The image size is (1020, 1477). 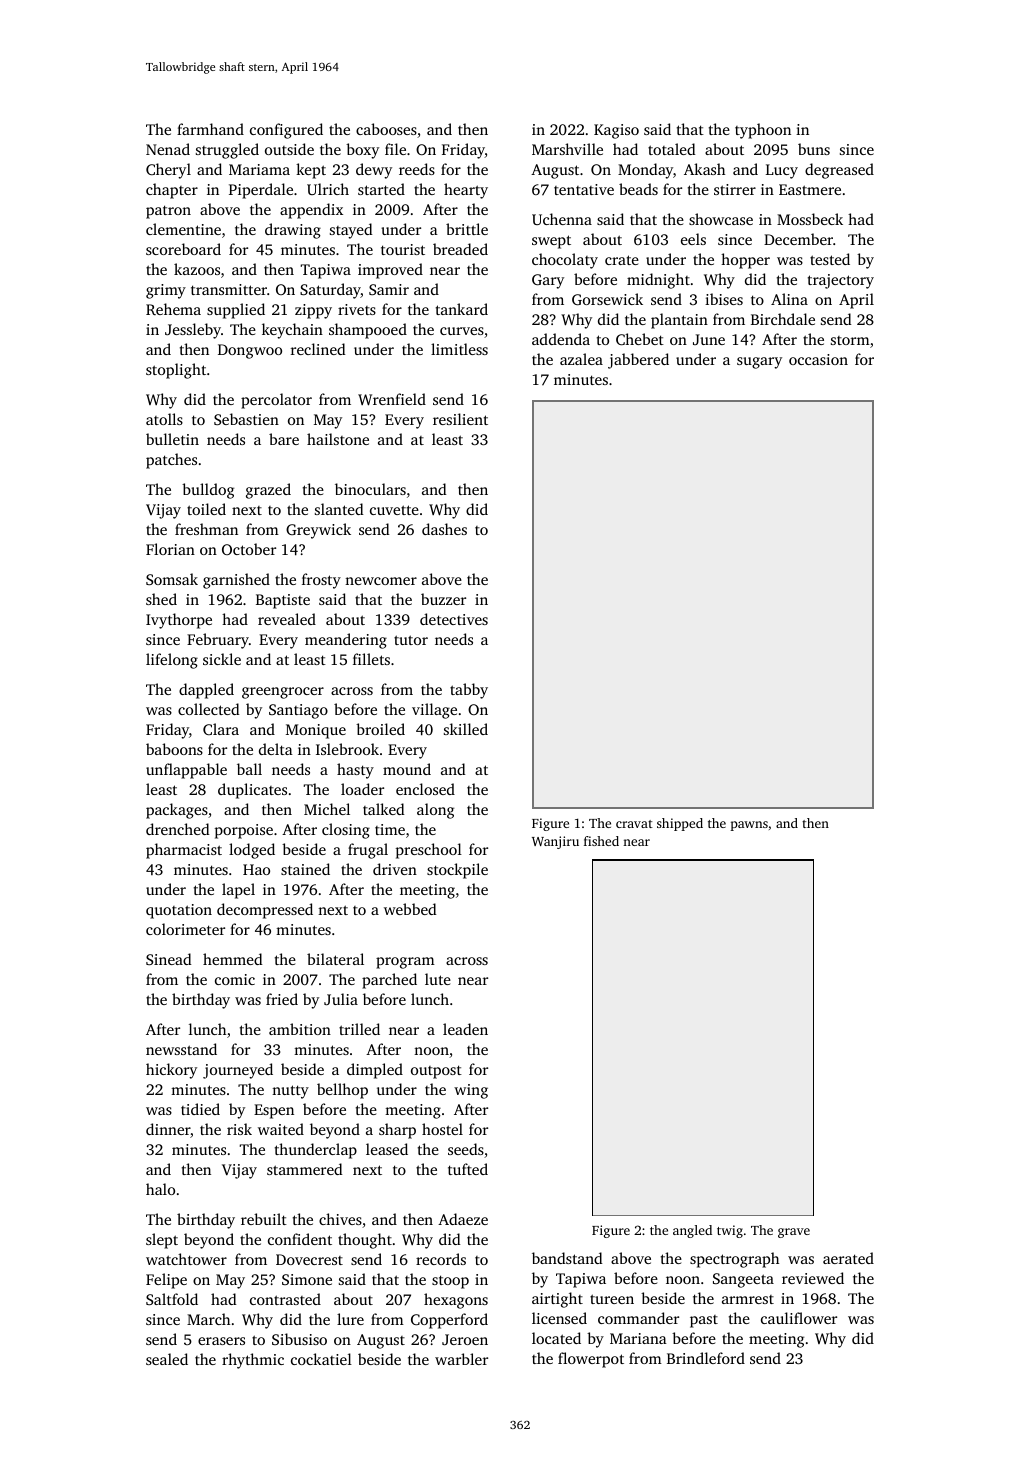 What do you see at coordinates (172, 661) in the document?
I see `lifelong` at bounding box center [172, 661].
